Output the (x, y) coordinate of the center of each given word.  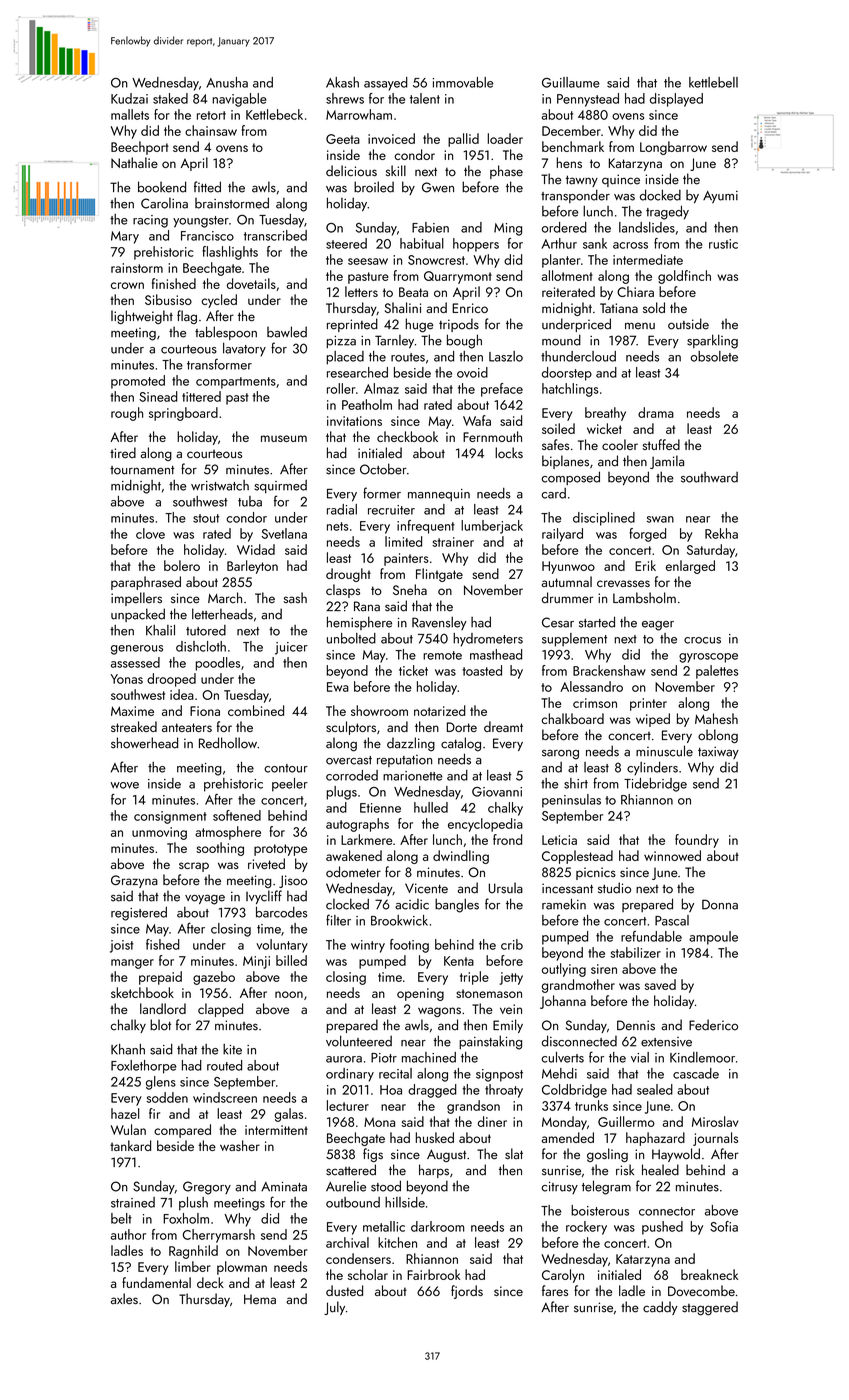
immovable (463, 82)
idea (182, 694)
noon (289, 994)
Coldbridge (574, 1091)
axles (124, 1299)
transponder (575, 196)
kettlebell (713, 82)
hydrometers (488, 640)
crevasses (623, 583)
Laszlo (506, 356)
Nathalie (134, 162)
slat (514, 1153)
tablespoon (226, 333)
